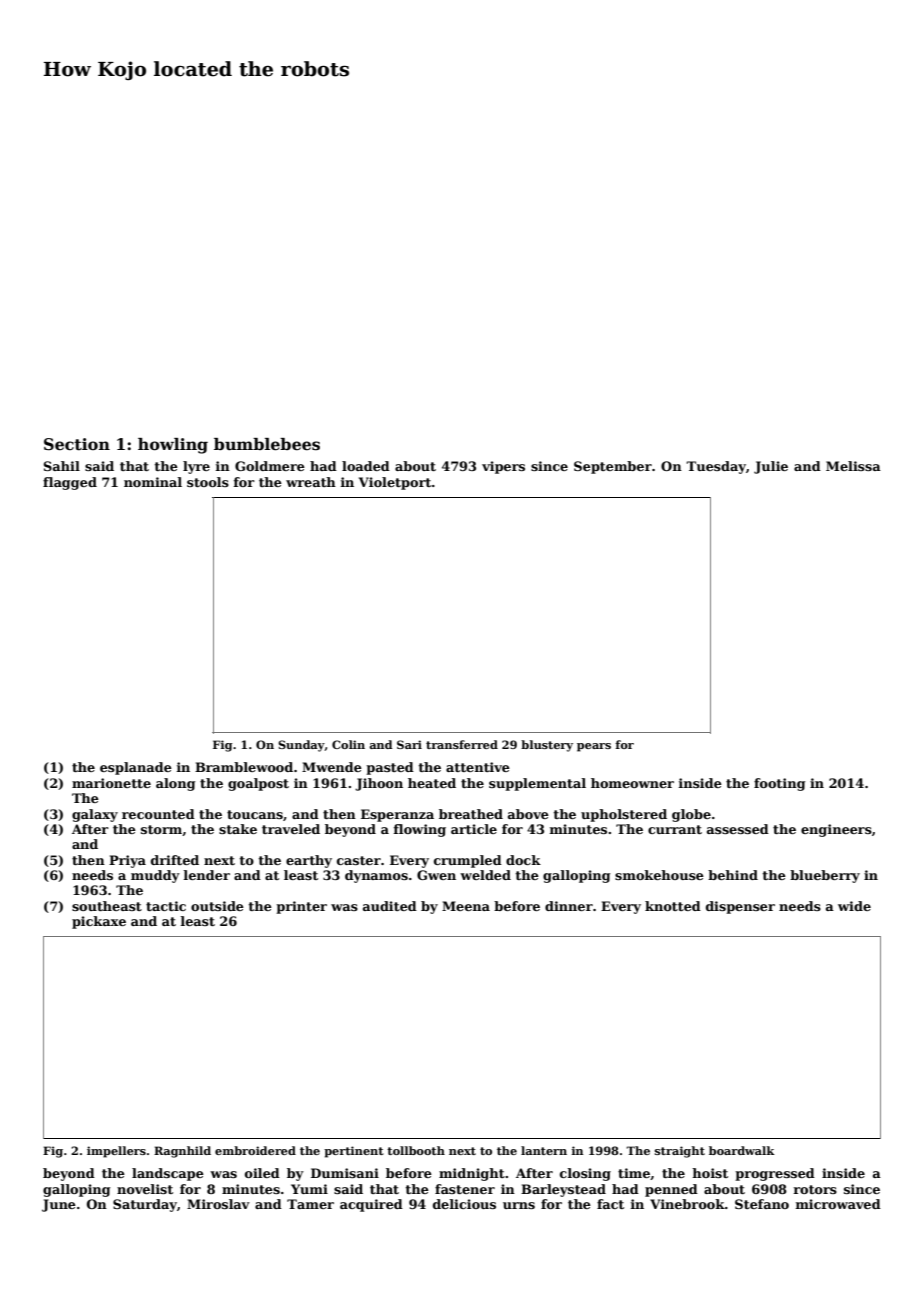 The height and width of the image is (1308, 924). Describe the element at coordinates (145, 1205) in the image. I see `Saturday` at that location.
